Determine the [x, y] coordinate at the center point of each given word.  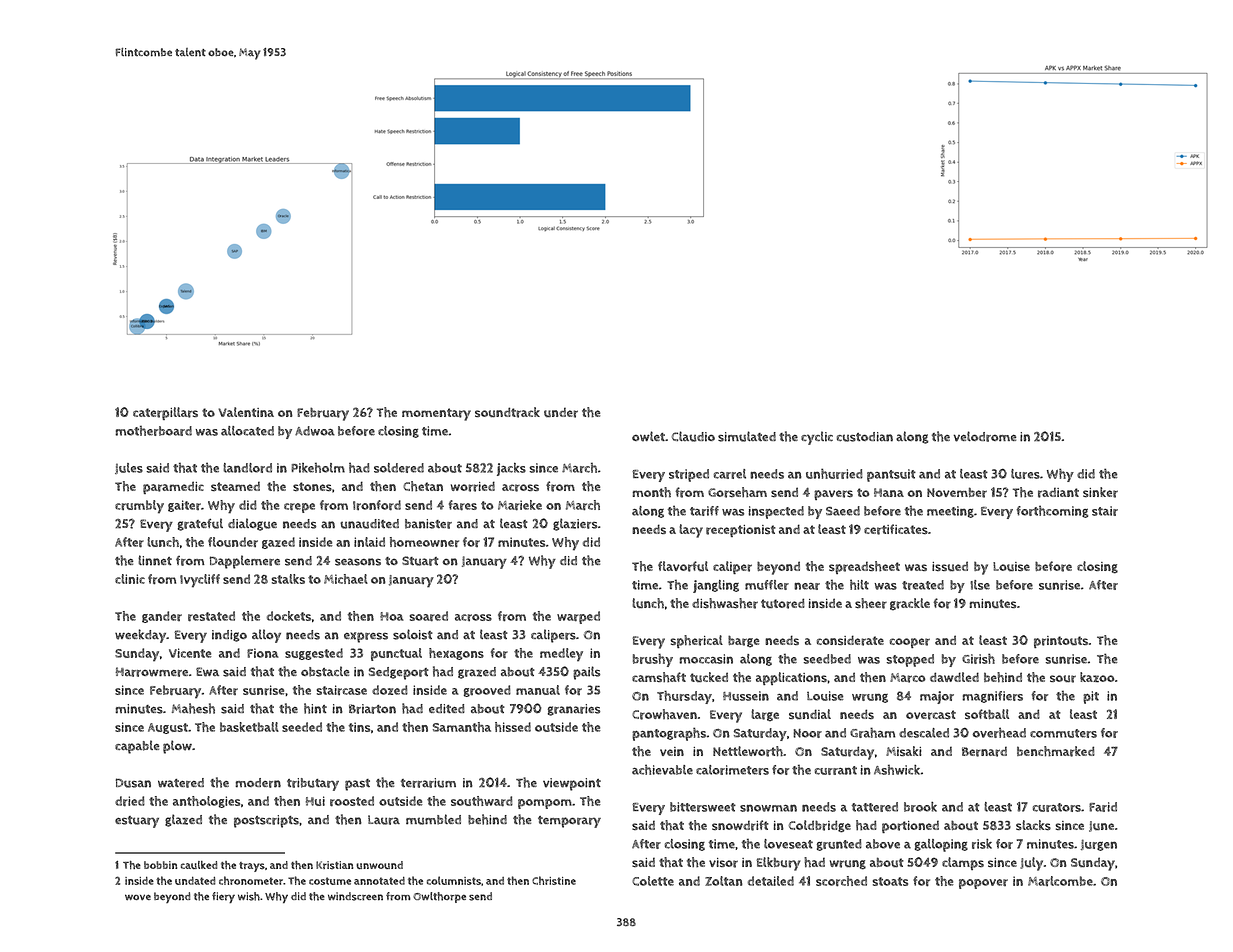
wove [138, 897]
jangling [716, 586]
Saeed [843, 511]
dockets [289, 616]
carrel [730, 474]
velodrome [984, 436]
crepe [299, 508]
